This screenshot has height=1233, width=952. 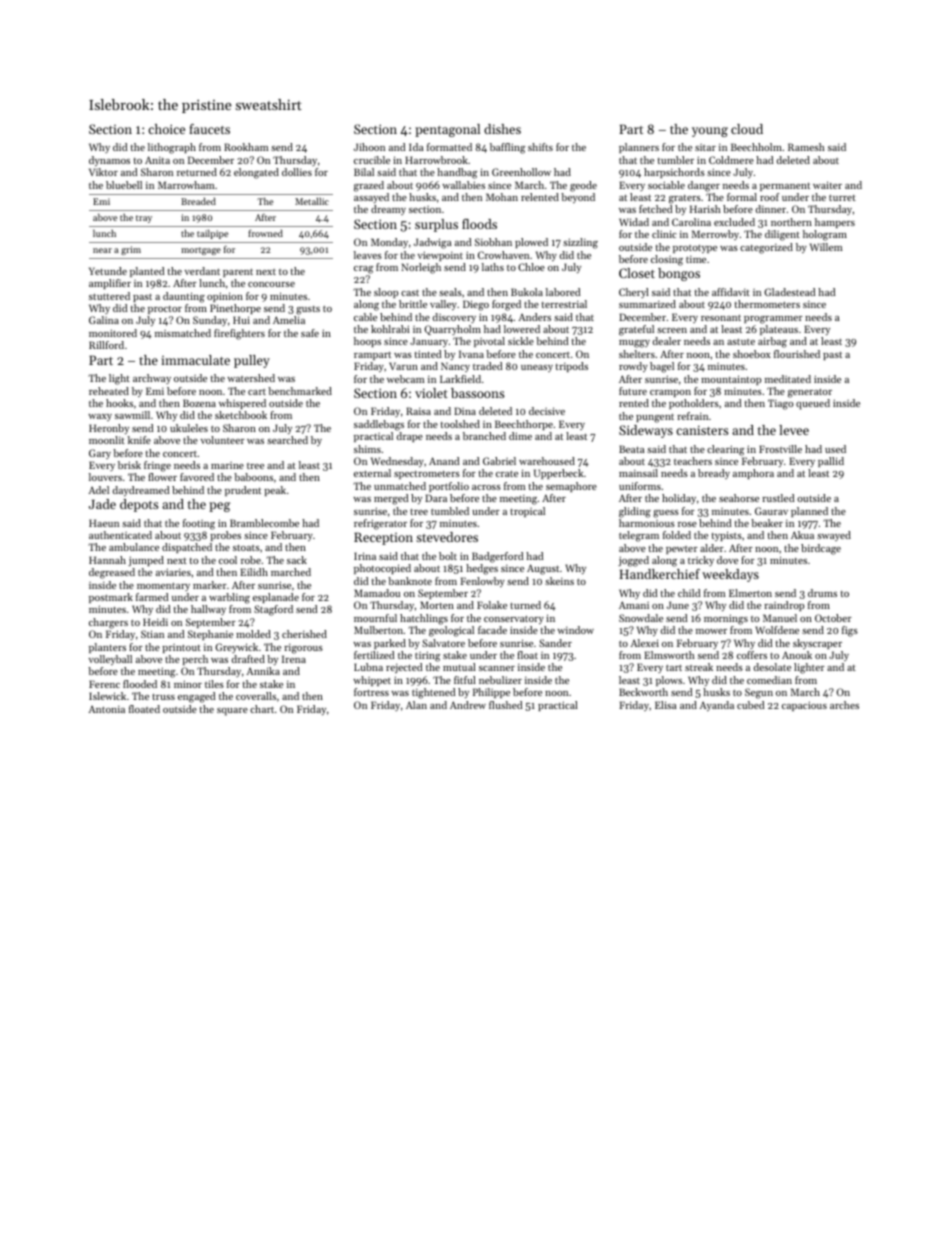 What do you see at coordinates (731, 380) in the screenshot?
I see `mountaintop` at bounding box center [731, 380].
